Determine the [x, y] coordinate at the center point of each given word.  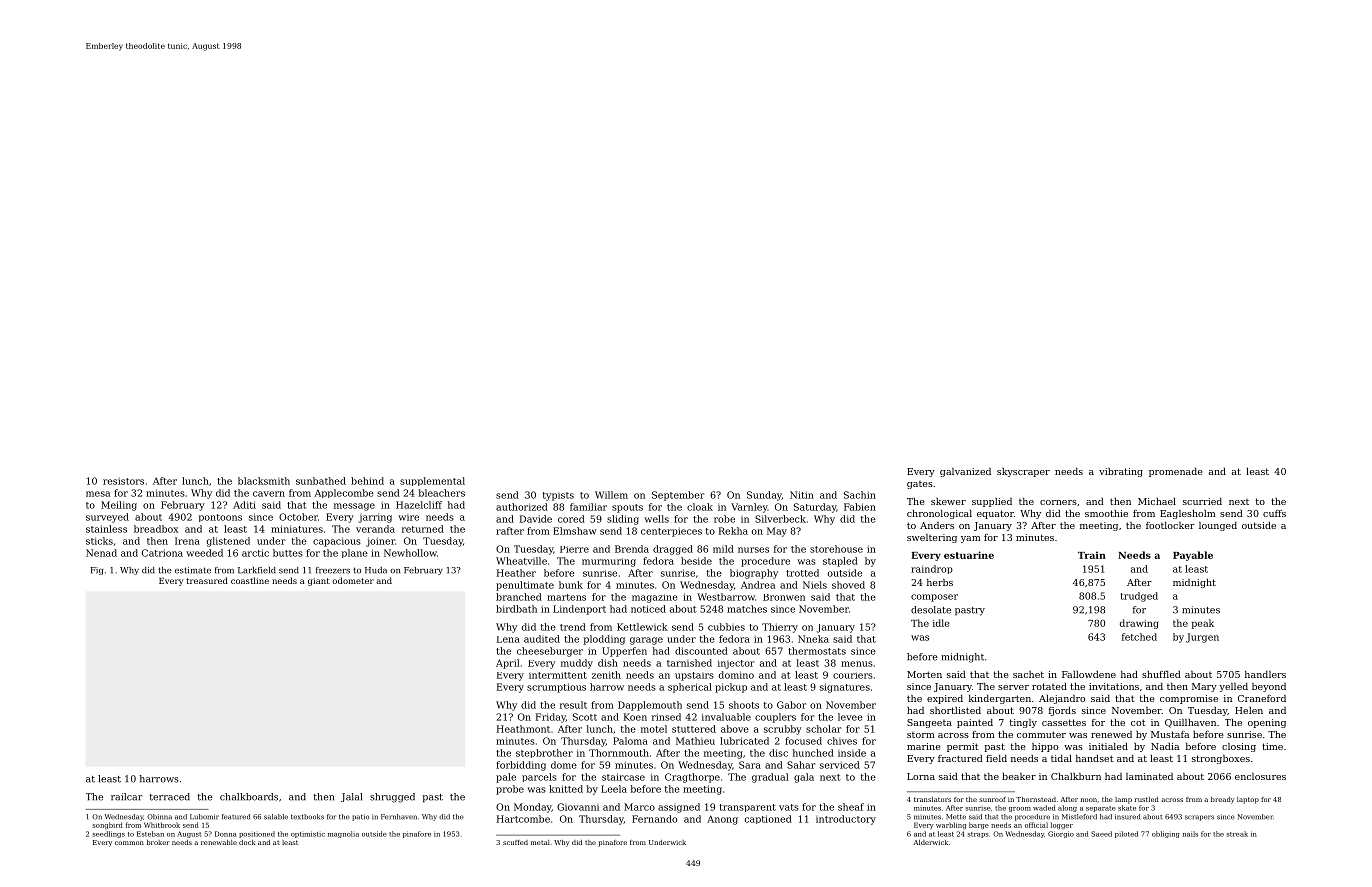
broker [158, 842]
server [1013, 687]
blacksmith [264, 481]
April [508, 664]
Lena [508, 639]
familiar [588, 507]
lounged [1218, 526]
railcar [126, 797]
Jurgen [1202, 638]
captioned [768, 819]
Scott [585, 717]
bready [1223, 800]
